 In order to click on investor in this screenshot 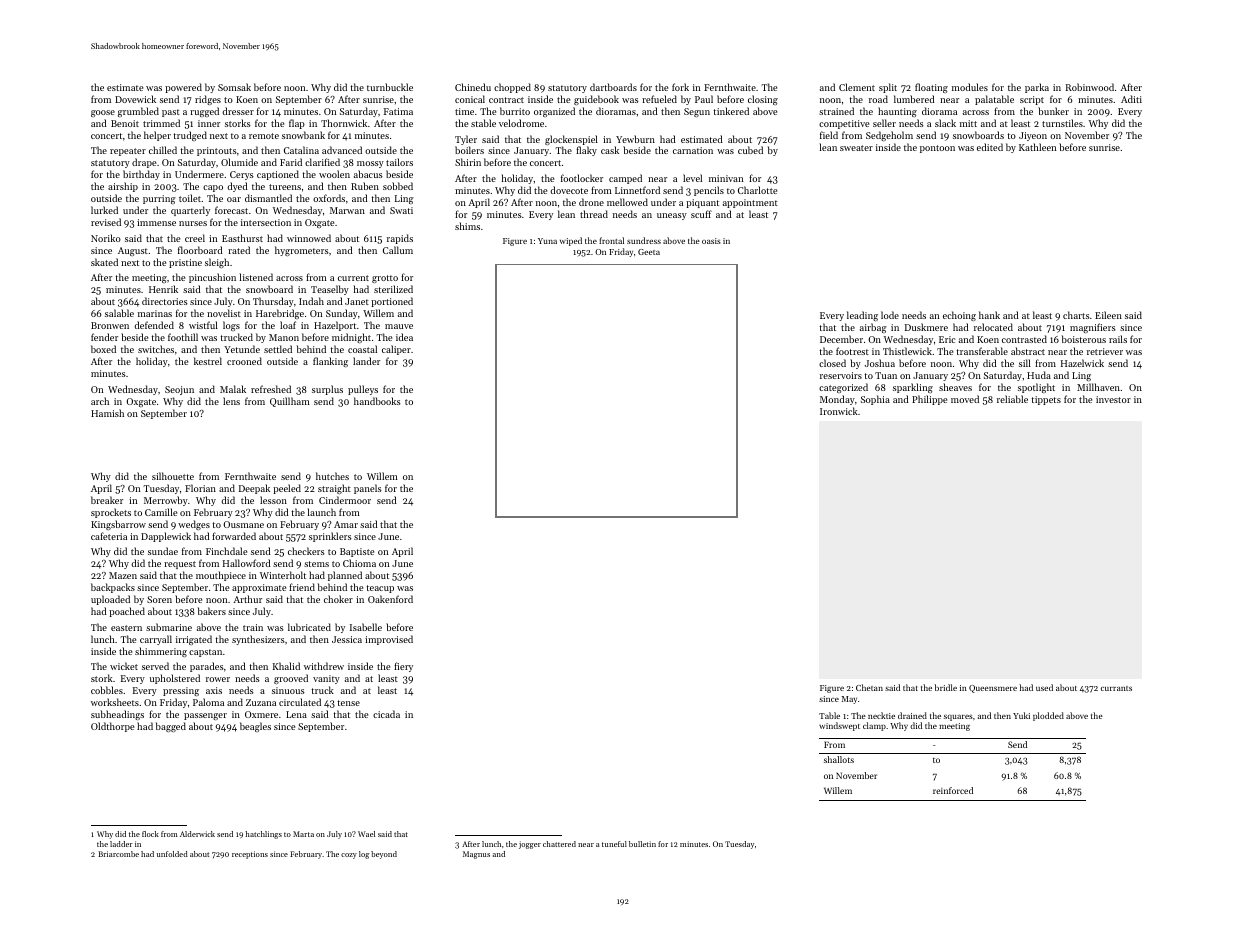, I will do `click(1113, 399)`.
